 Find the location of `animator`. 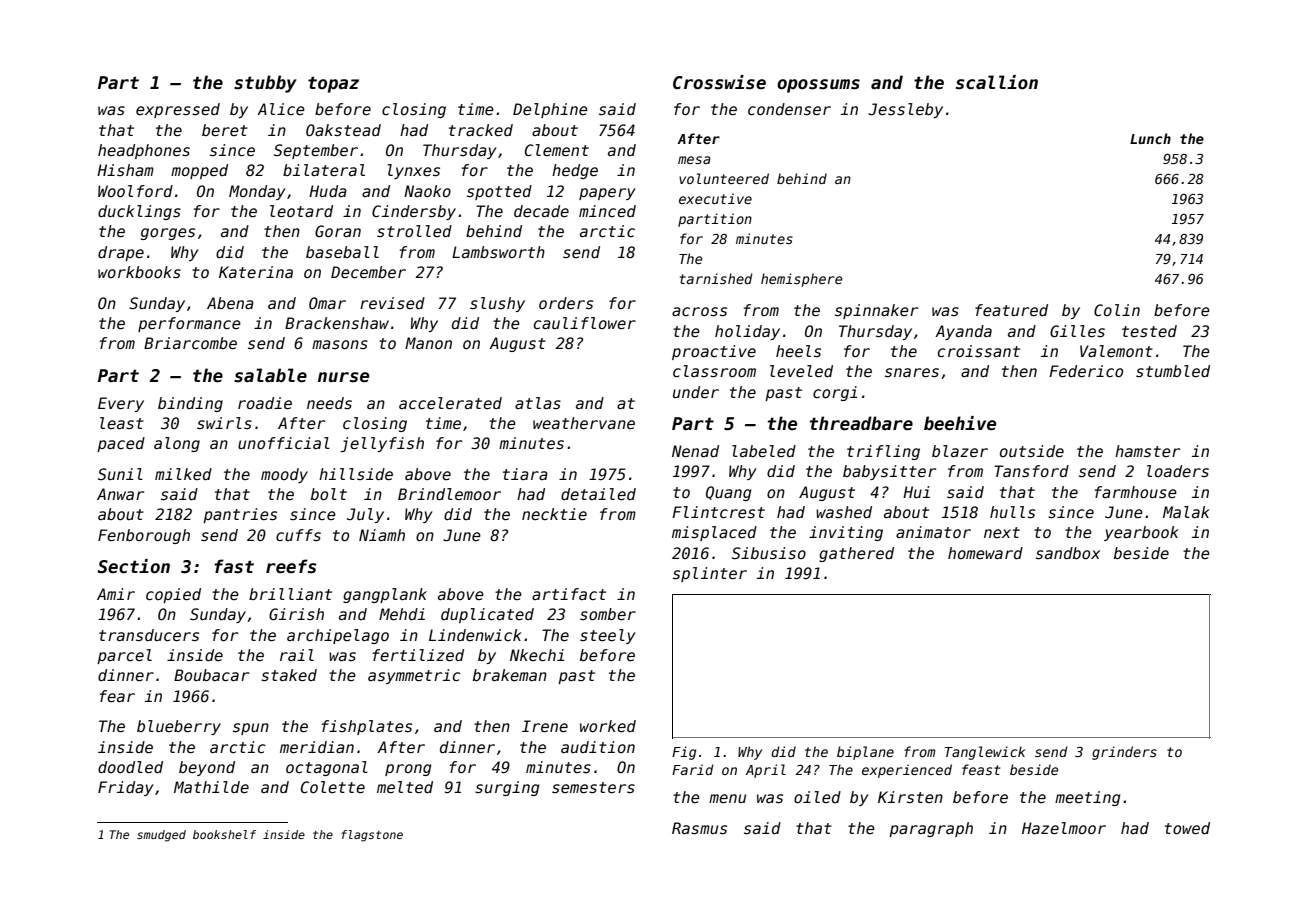

animator is located at coordinates (933, 532).
